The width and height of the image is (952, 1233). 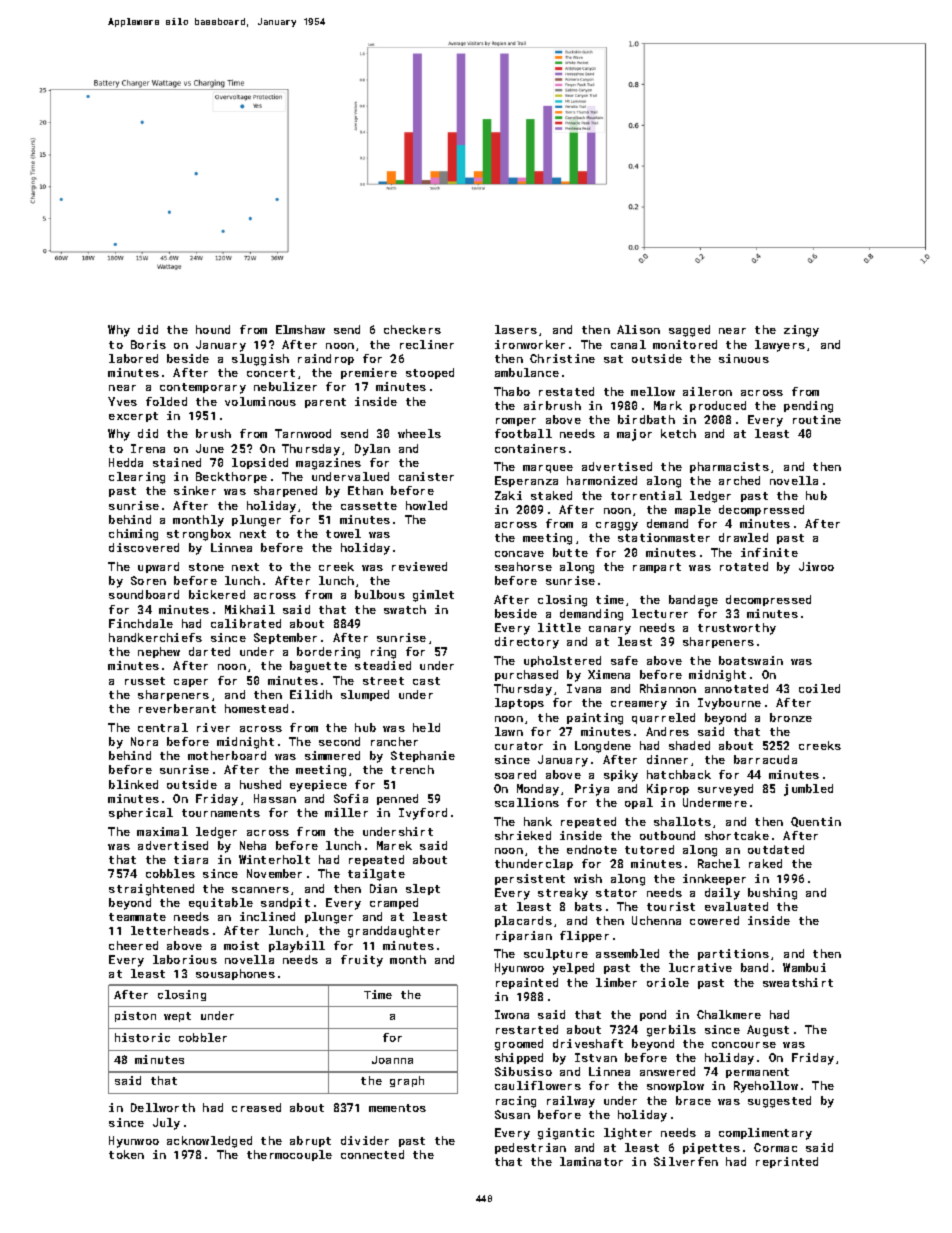 What do you see at coordinates (516, 329) in the image?
I see `lasers` at bounding box center [516, 329].
